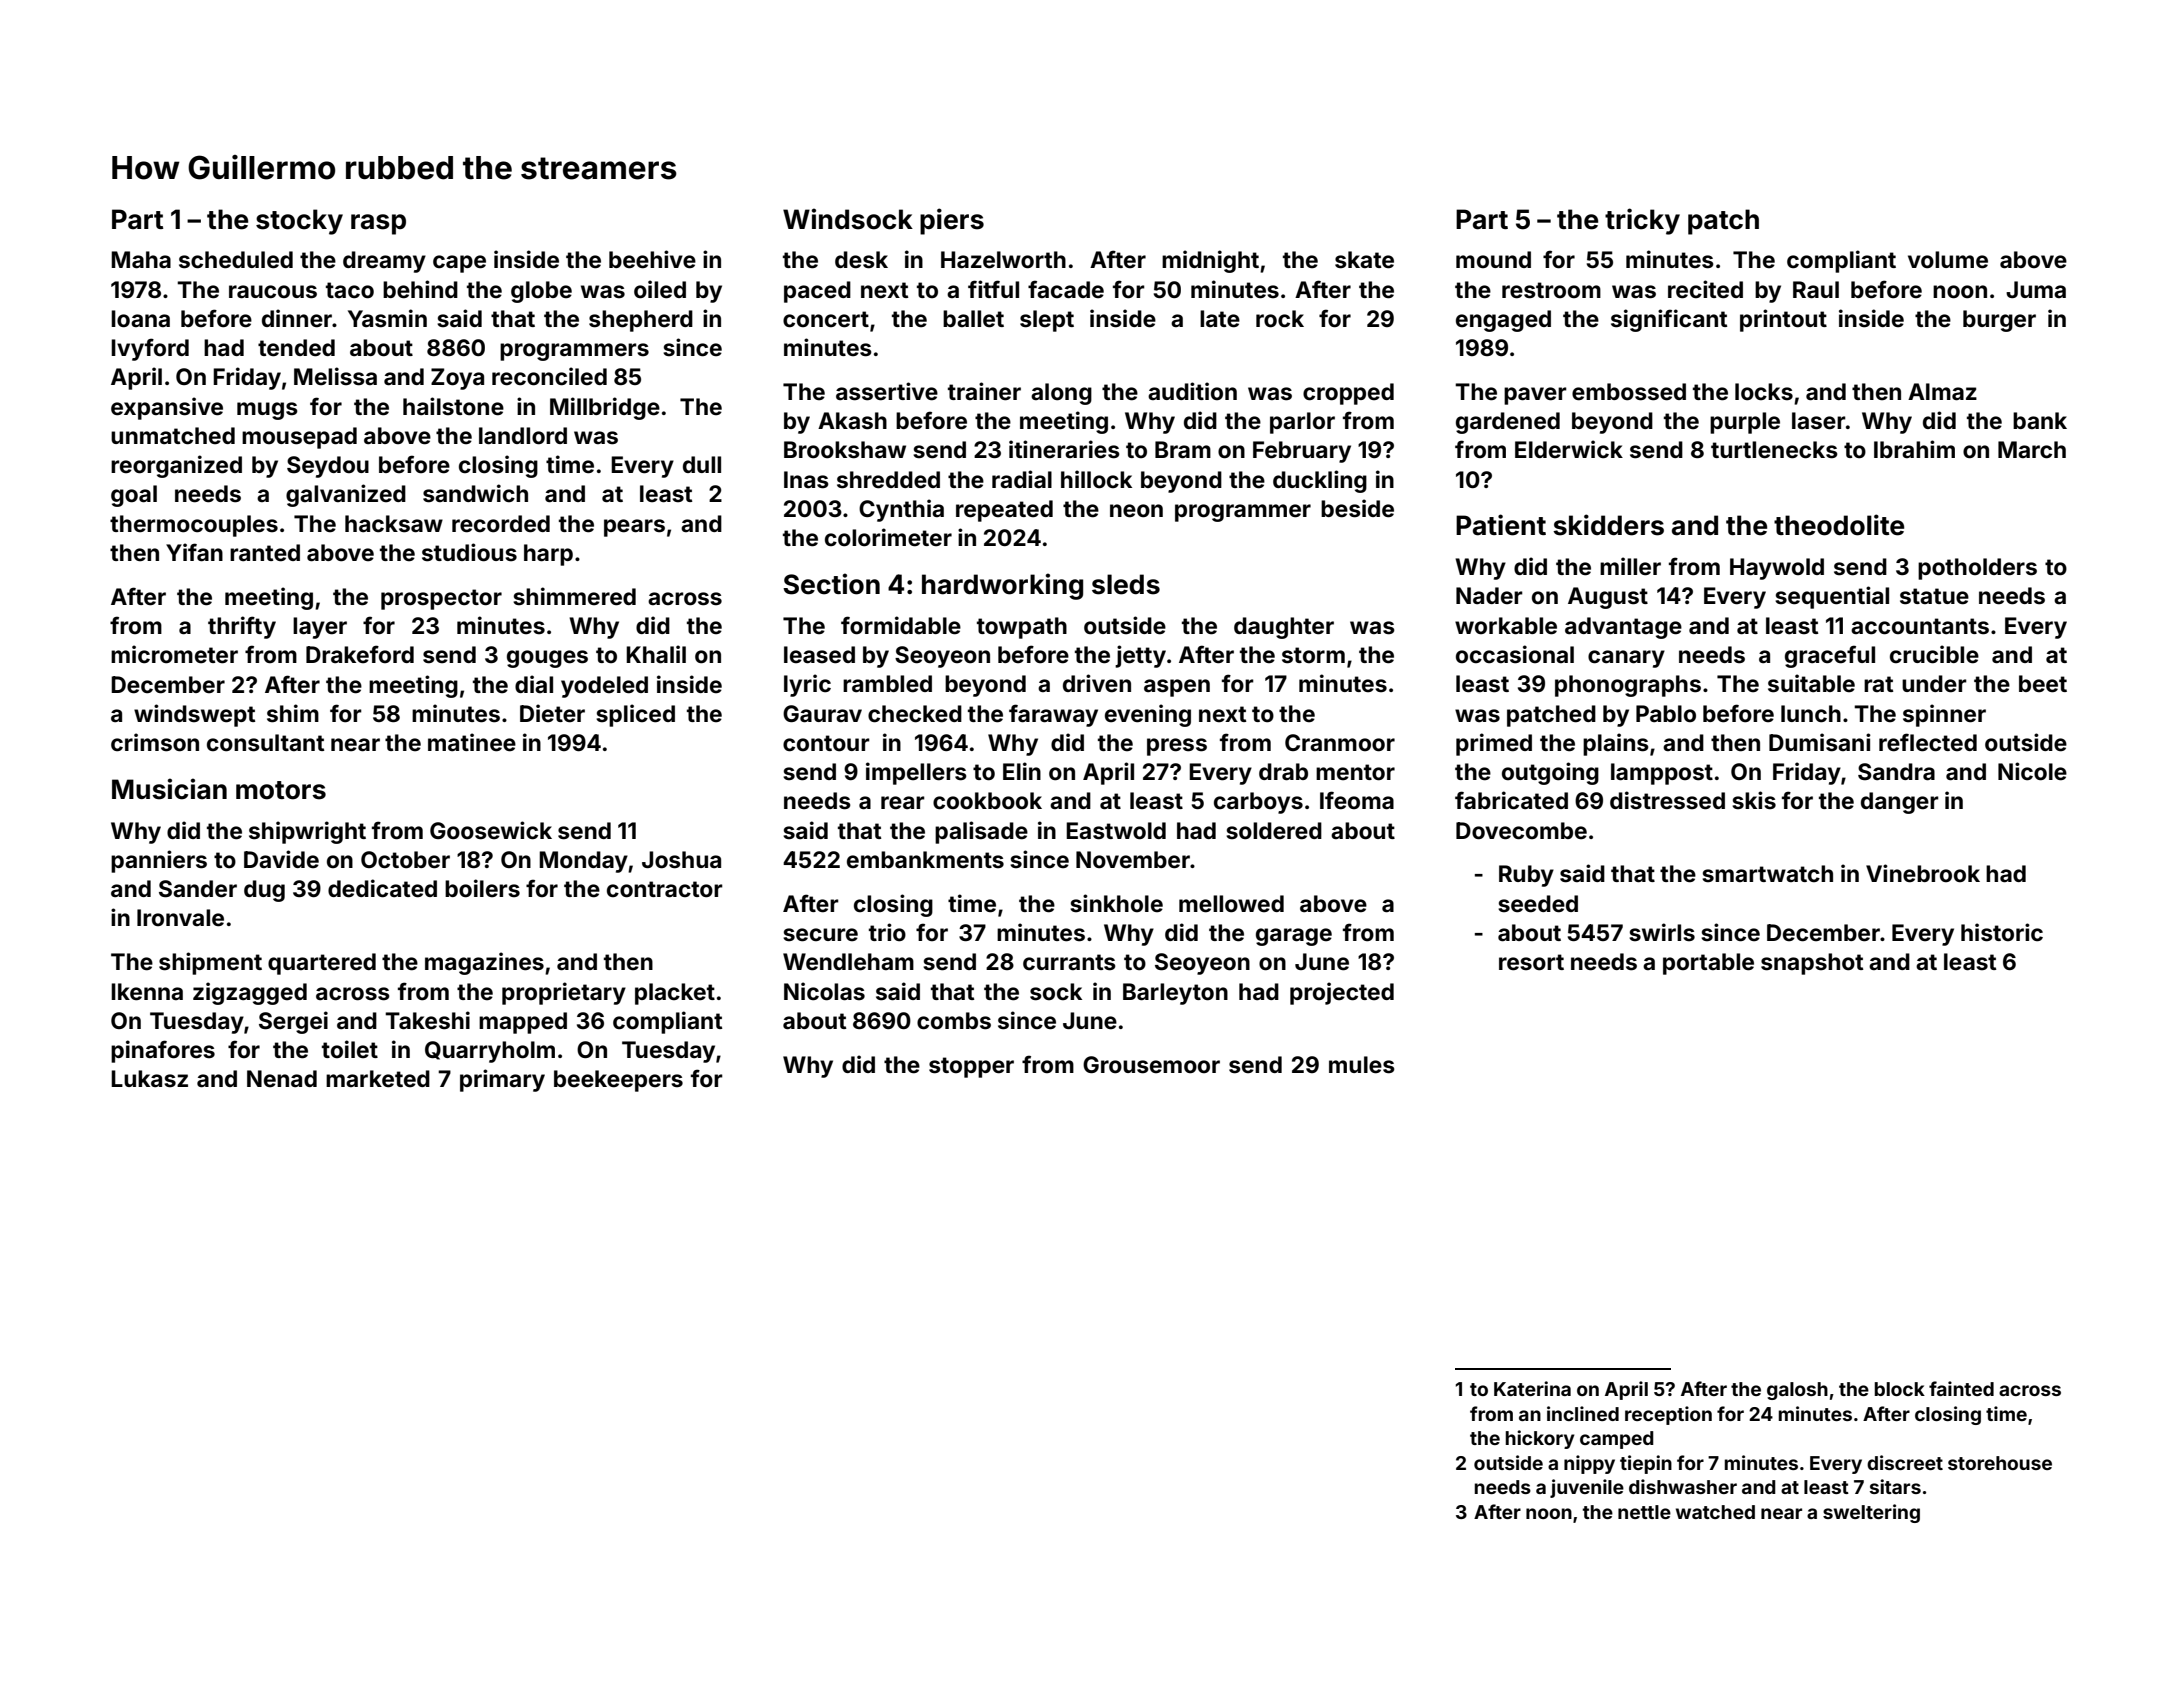 Image resolution: width=2178 pixels, height=1683 pixels. What do you see at coordinates (1348, 394) in the screenshot?
I see `cropped` at bounding box center [1348, 394].
